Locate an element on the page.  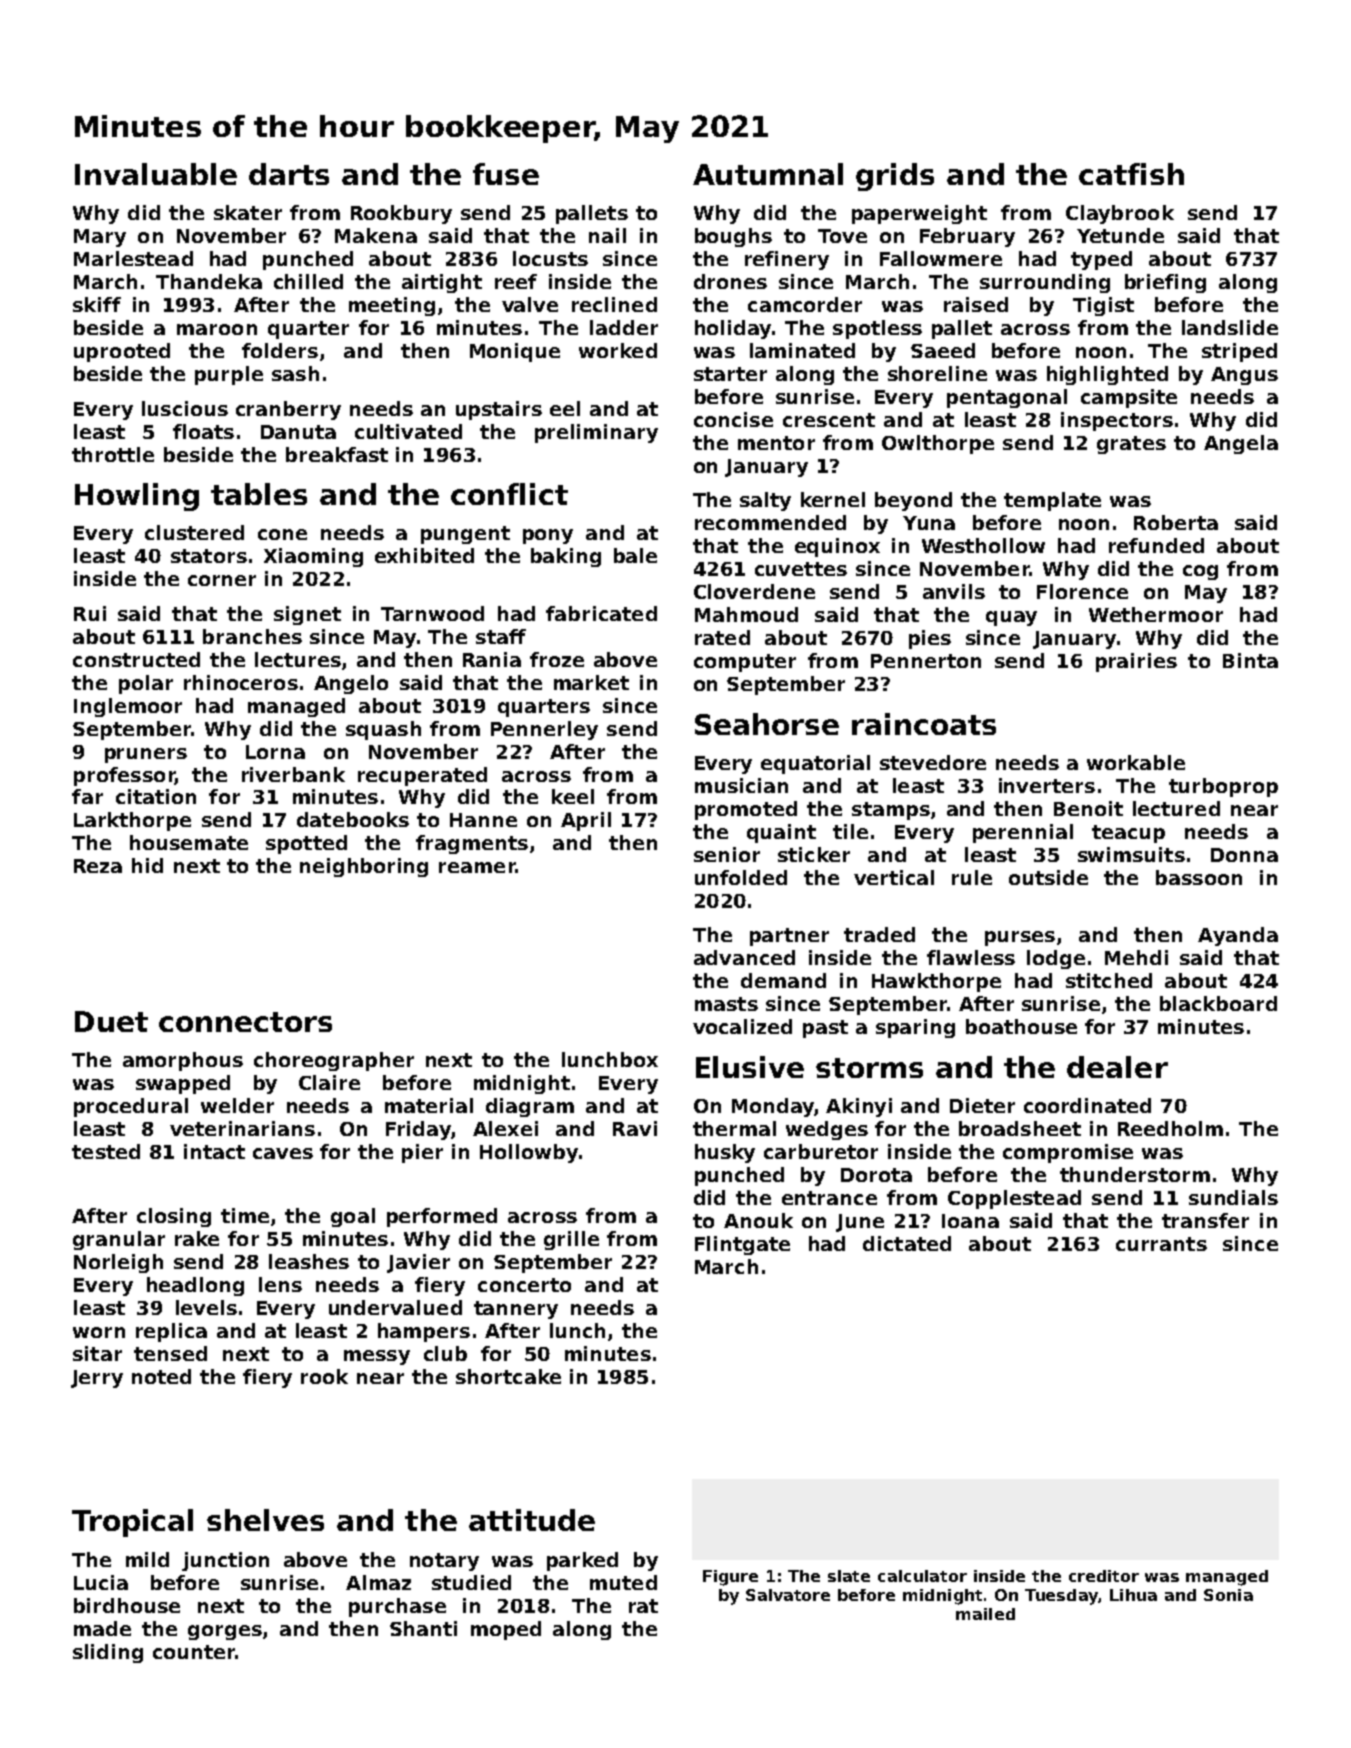
vocalized is located at coordinates (742, 1026).
